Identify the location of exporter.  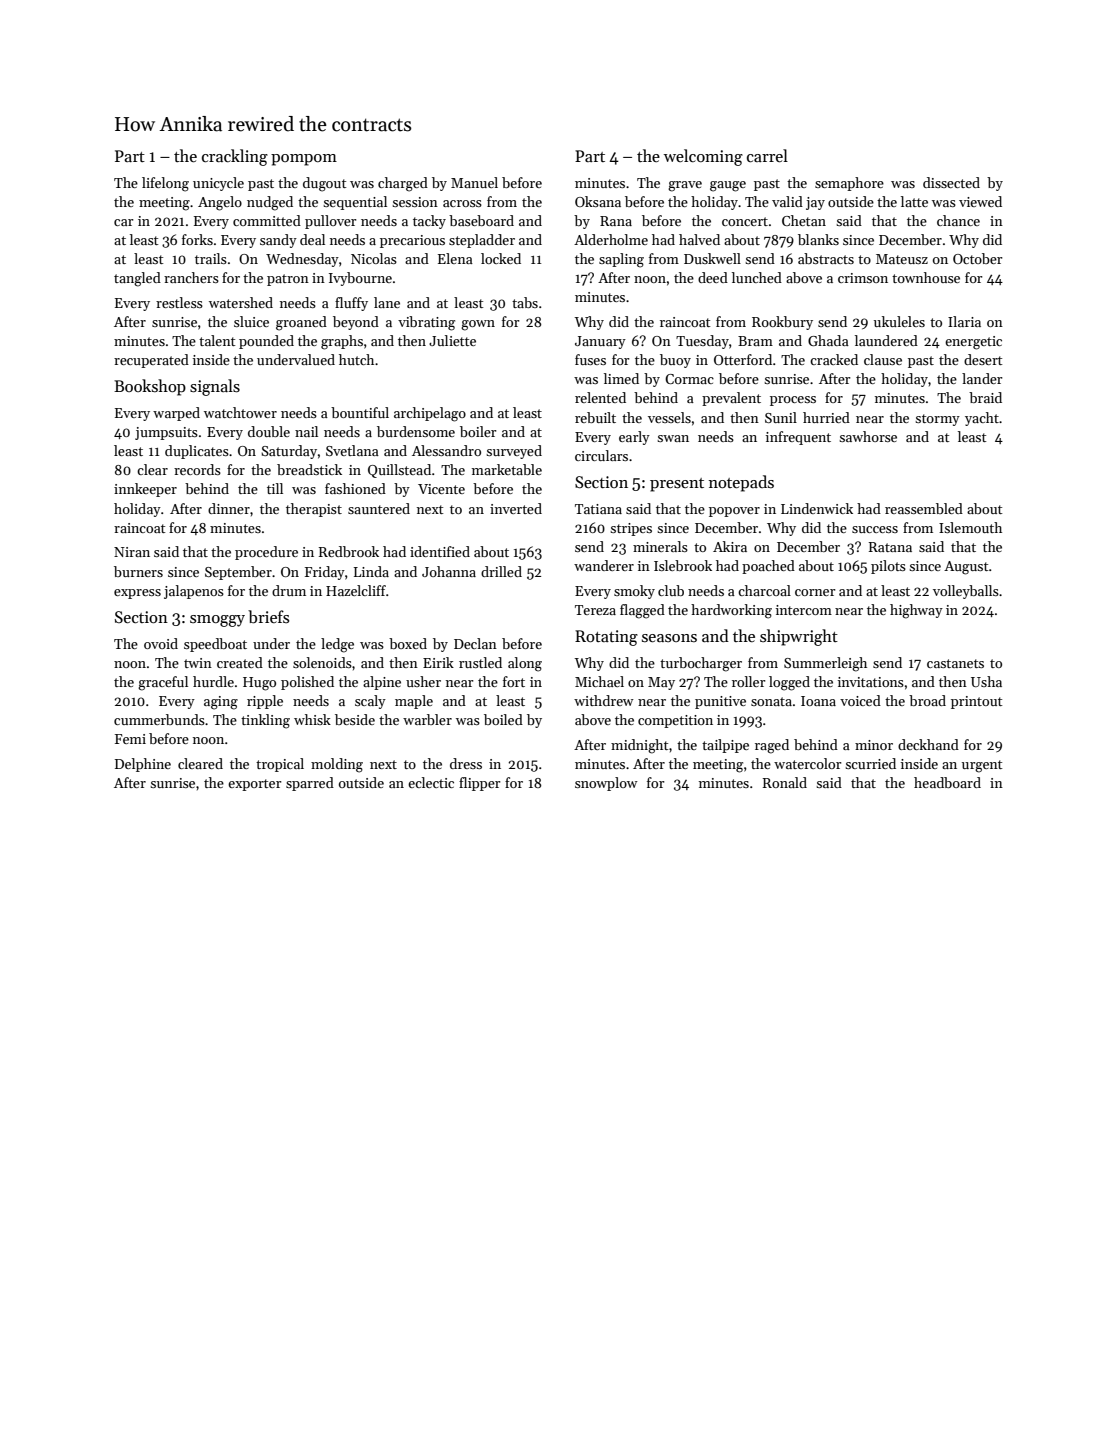
(254, 785).
